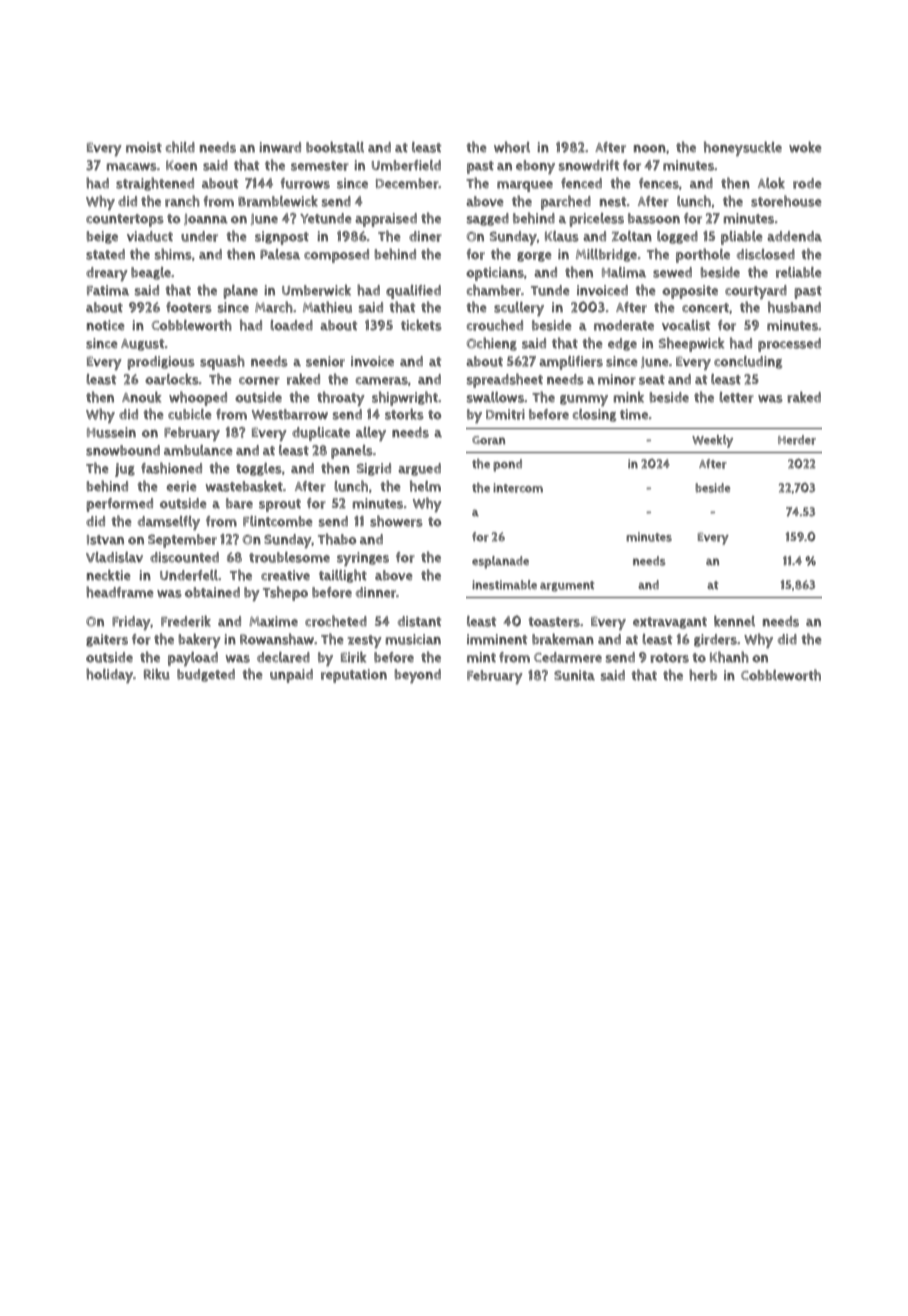 This screenshot has width=908, height=1316. Describe the element at coordinates (500, 562) in the screenshot. I see `esplanade` at that location.
